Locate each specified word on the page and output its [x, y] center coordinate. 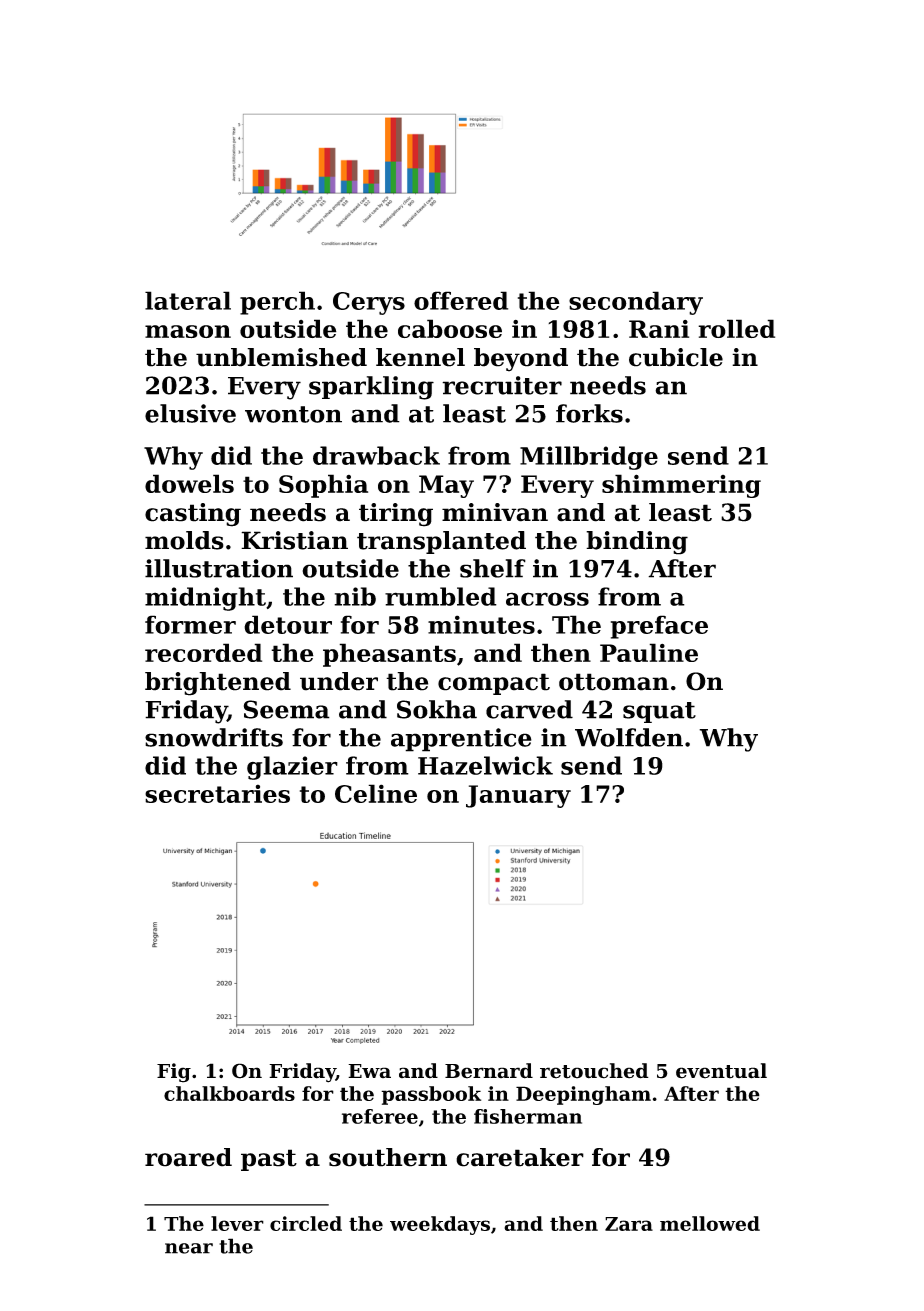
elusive [190, 413]
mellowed [710, 1223]
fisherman [528, 1116]
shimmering [681, 486]
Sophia [323, 486]
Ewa [369, 1071]
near [189, 1248]
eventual [721, 1071]
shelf [493, 568]
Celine [376, 793]
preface [659, 627]
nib [355, 596]
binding [637, 543]
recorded [203, 652]
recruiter [502, 385]
